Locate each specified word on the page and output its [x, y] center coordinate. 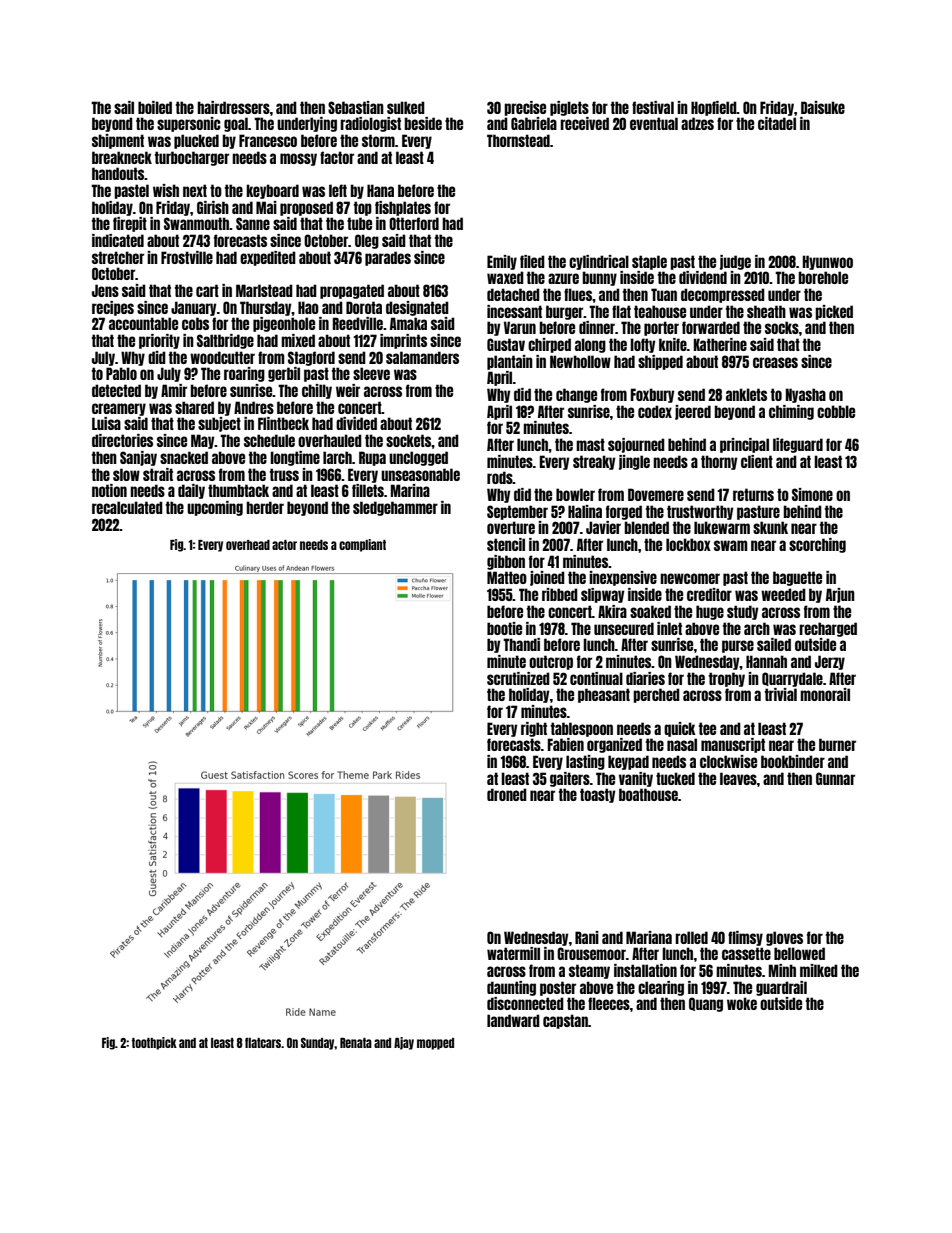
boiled [155, 107]
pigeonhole [284, 324]
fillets [368, 490]
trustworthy [700, 512]
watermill [513, 953]
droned [507, 794]
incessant [514, 311]
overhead [248, 545]
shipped [660, 362]
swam [731, 545]
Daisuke [823, 107]
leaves [738, 778]
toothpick [154, 1043]
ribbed [560, 594]
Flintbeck [283, 423]
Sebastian [356, 107]
